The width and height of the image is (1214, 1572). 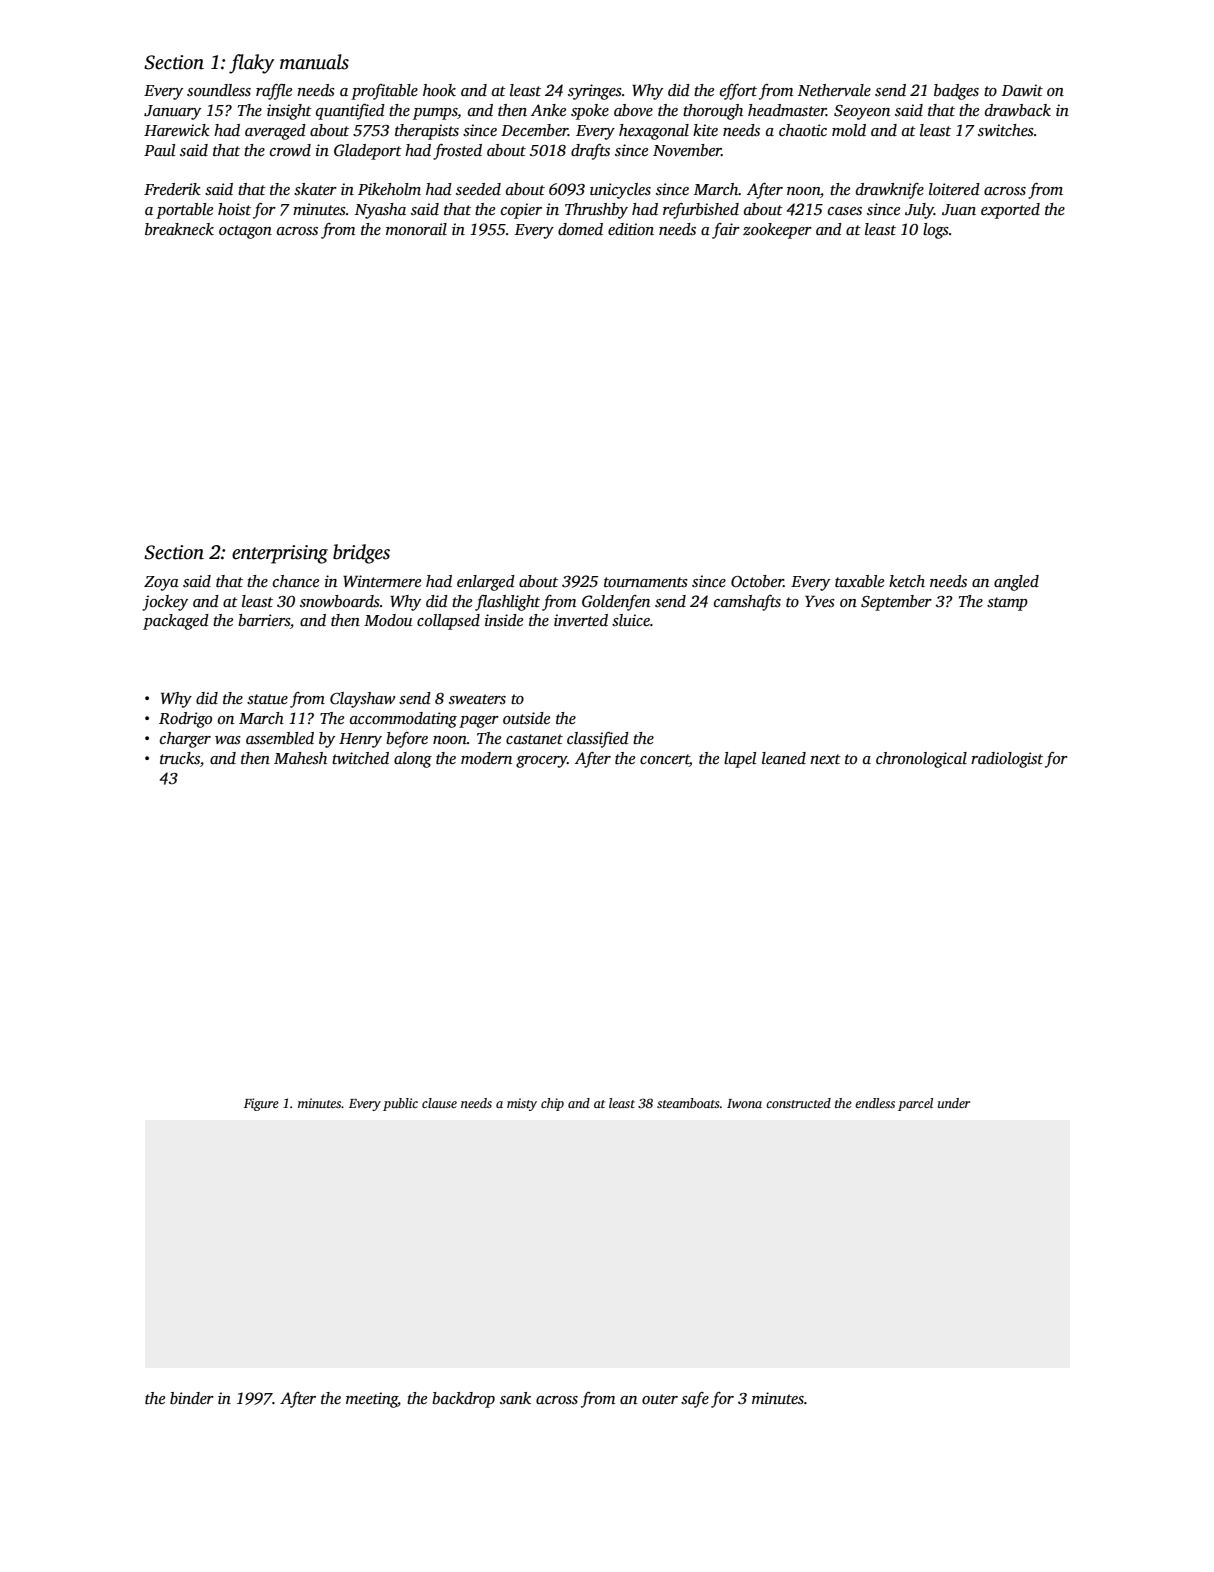 What do you see at coordinates (413, 760) in the image?
I see `along` at bounding box center [413, 760].
